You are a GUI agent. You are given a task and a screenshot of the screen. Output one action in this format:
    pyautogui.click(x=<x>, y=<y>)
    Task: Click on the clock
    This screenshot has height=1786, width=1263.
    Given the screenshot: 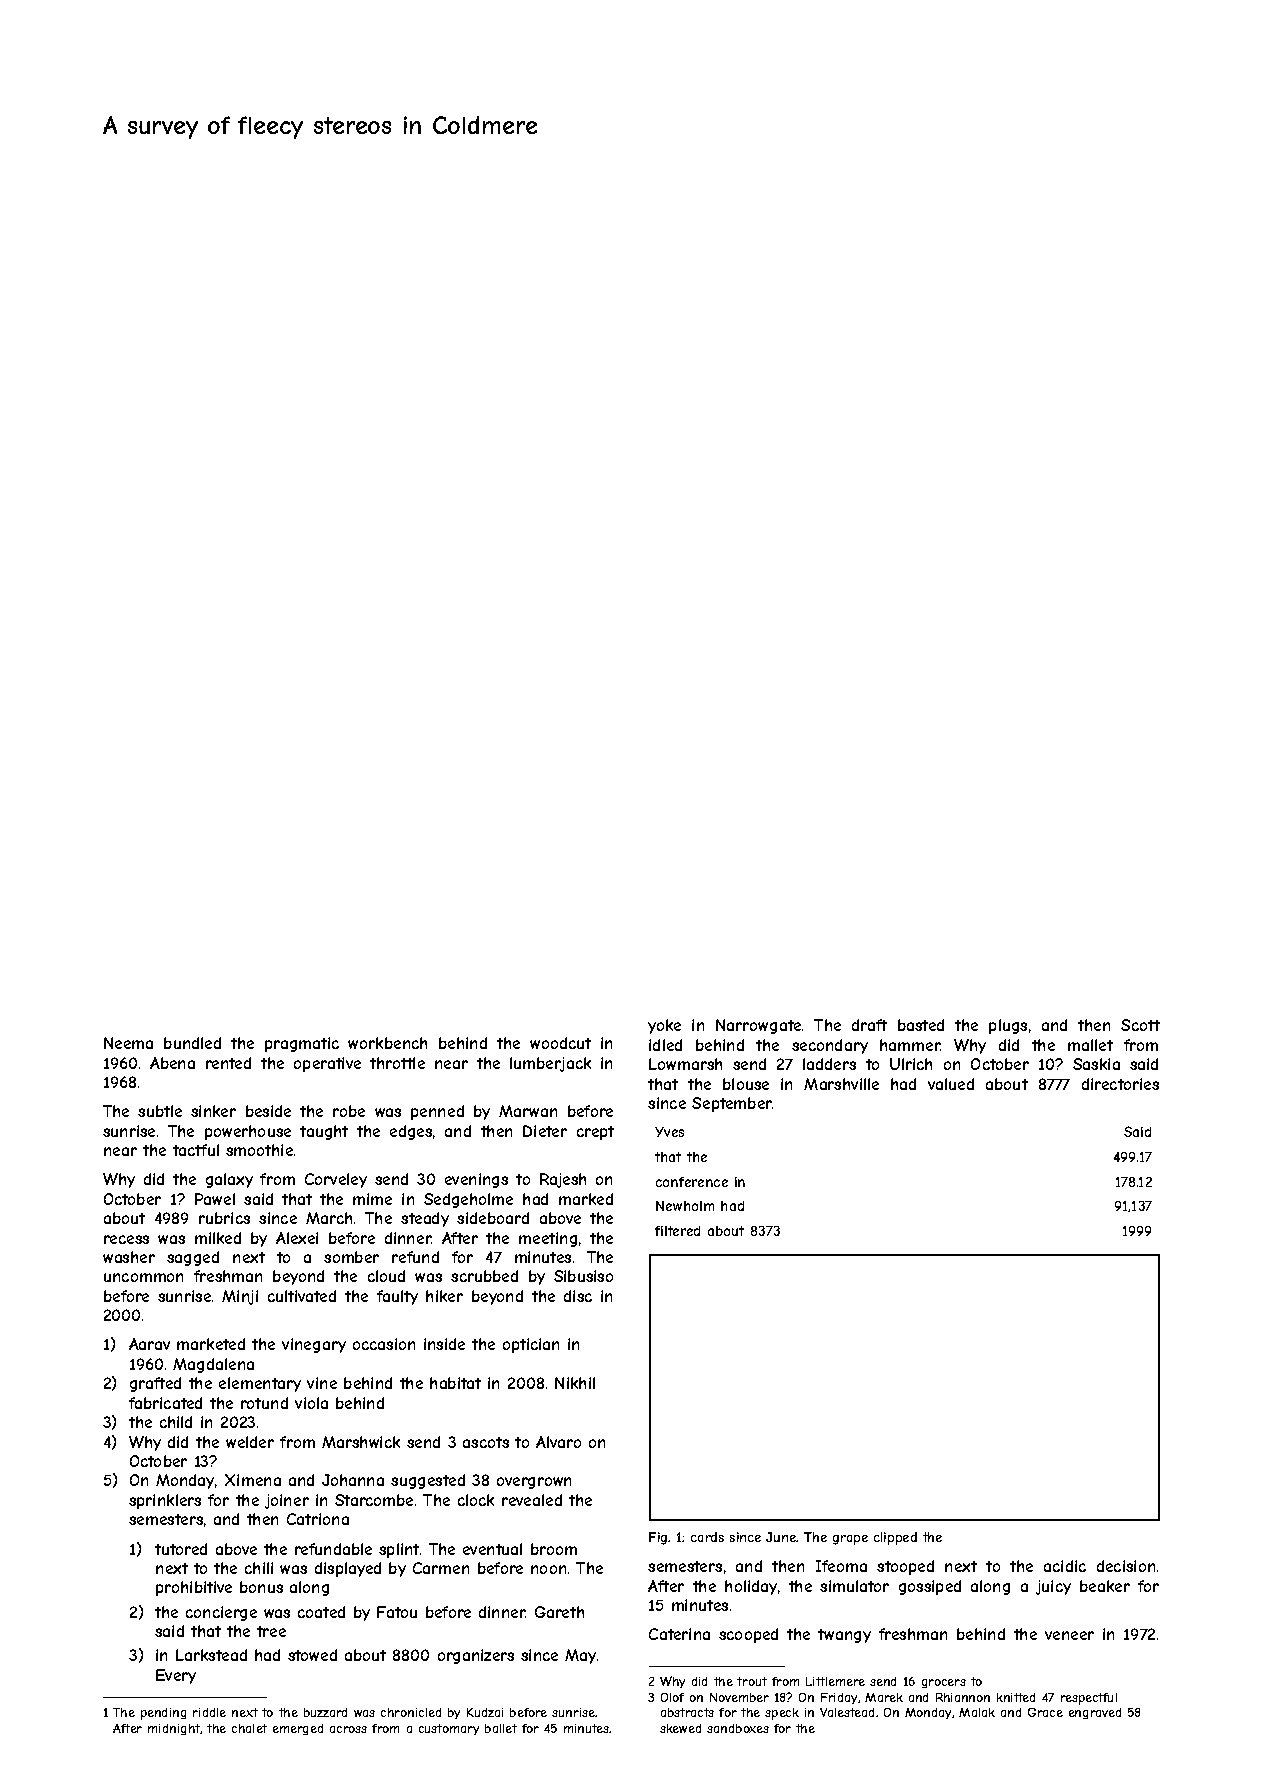 What is the action you would take?
    pyautogui.click(x=476, y=1500)
